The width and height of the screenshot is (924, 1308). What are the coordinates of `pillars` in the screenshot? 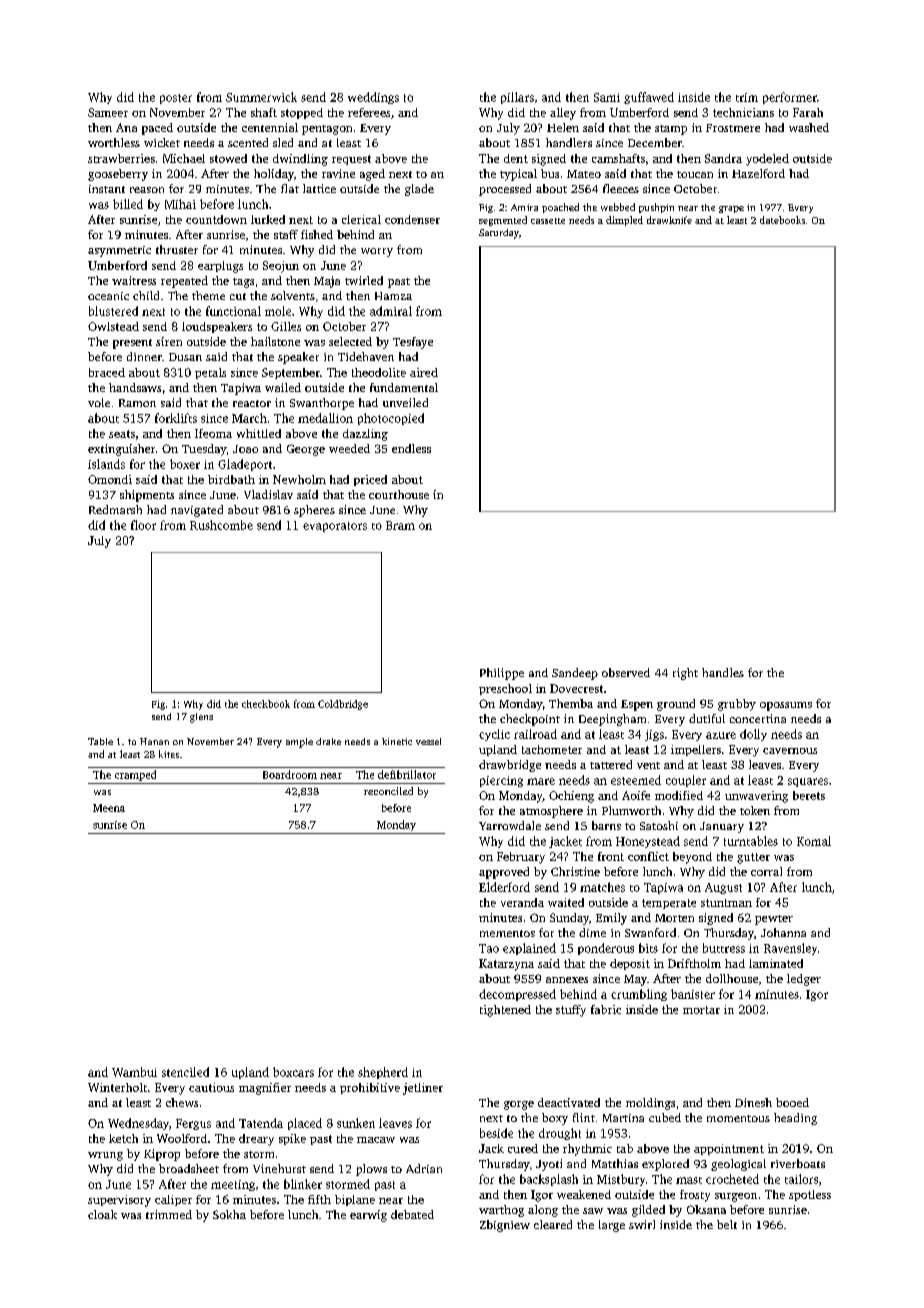 It's located at (517, 98).
